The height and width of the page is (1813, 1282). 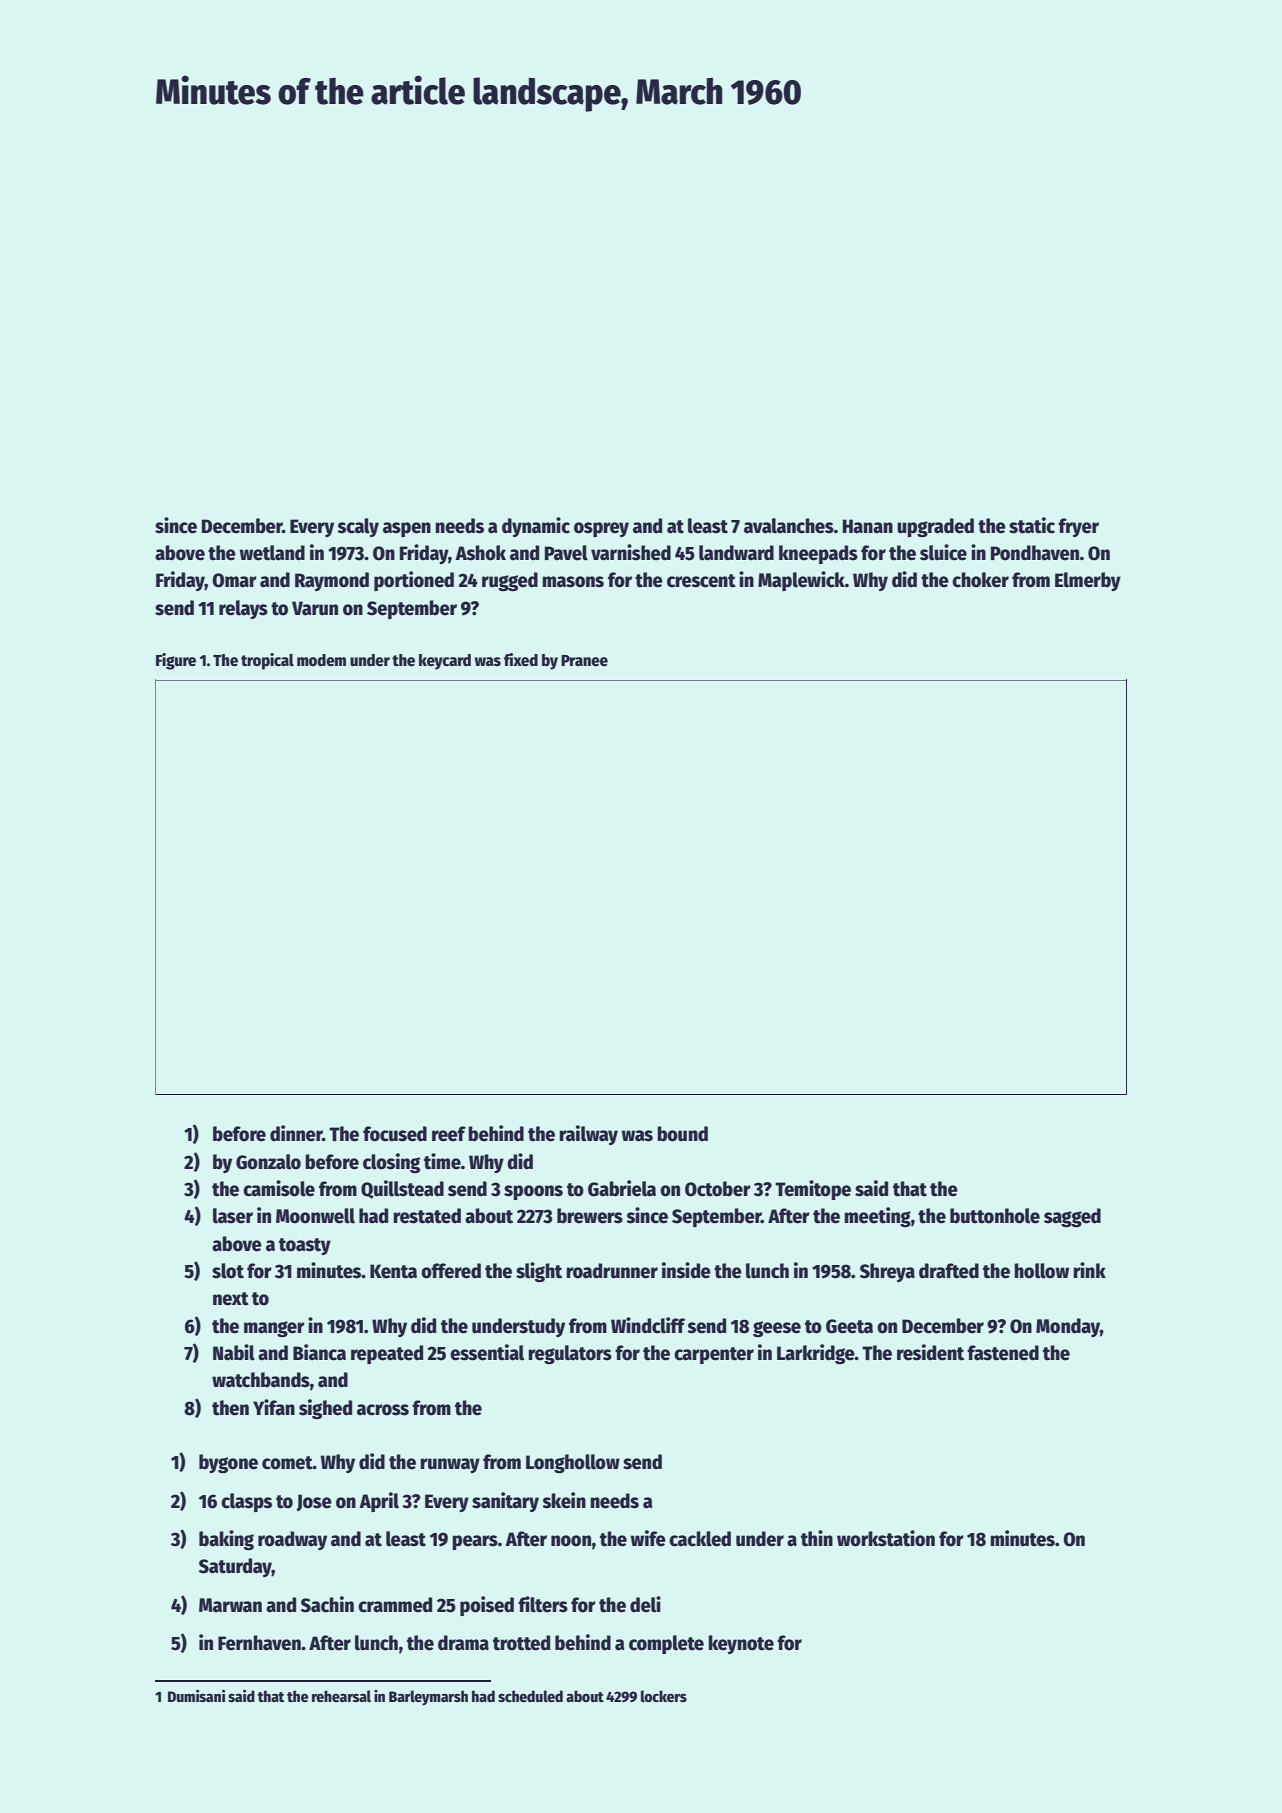 I want to click on resident, so click(x=930, y=1352).
